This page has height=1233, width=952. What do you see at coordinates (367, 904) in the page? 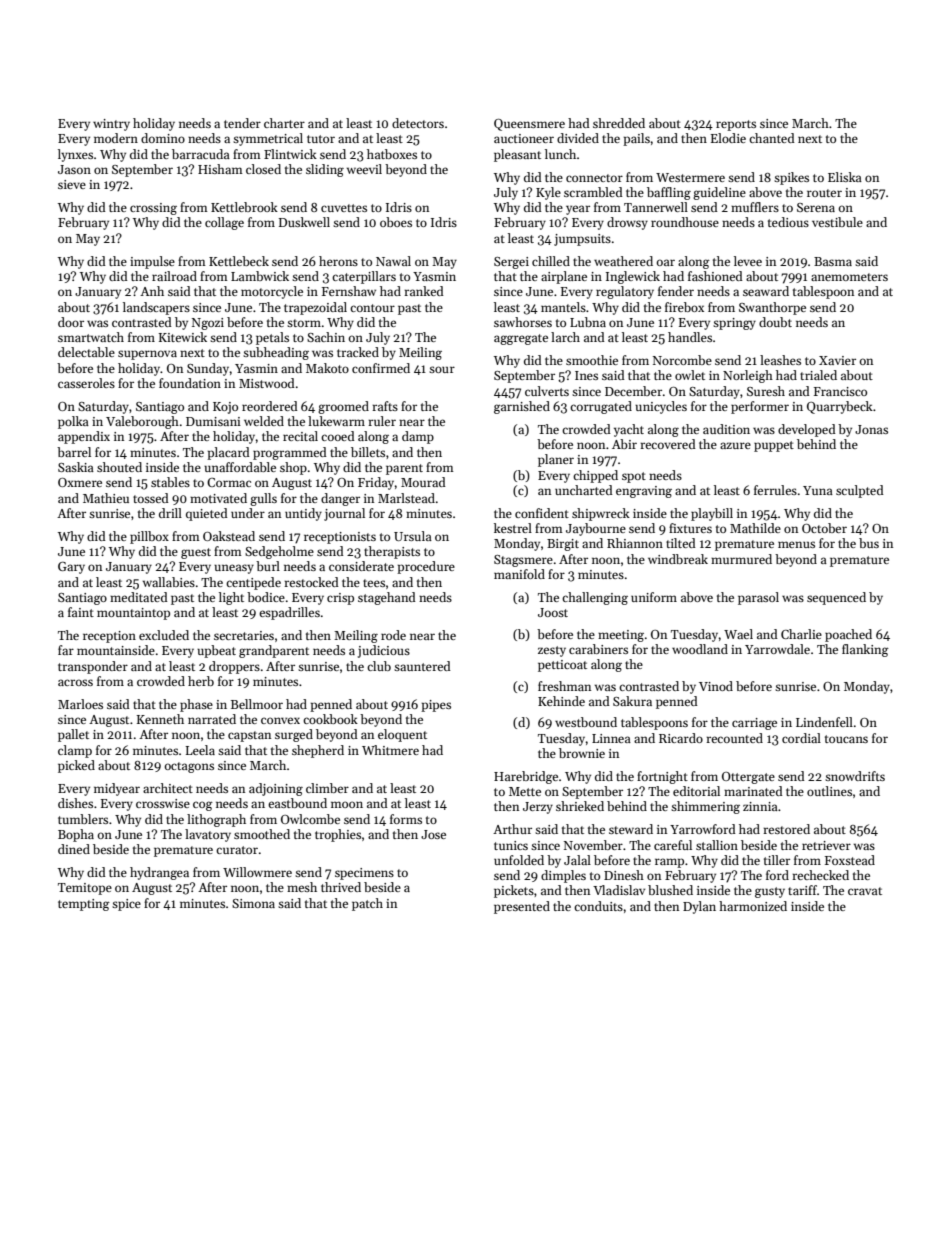
I see `patch` at bounding box center [367, 904].
